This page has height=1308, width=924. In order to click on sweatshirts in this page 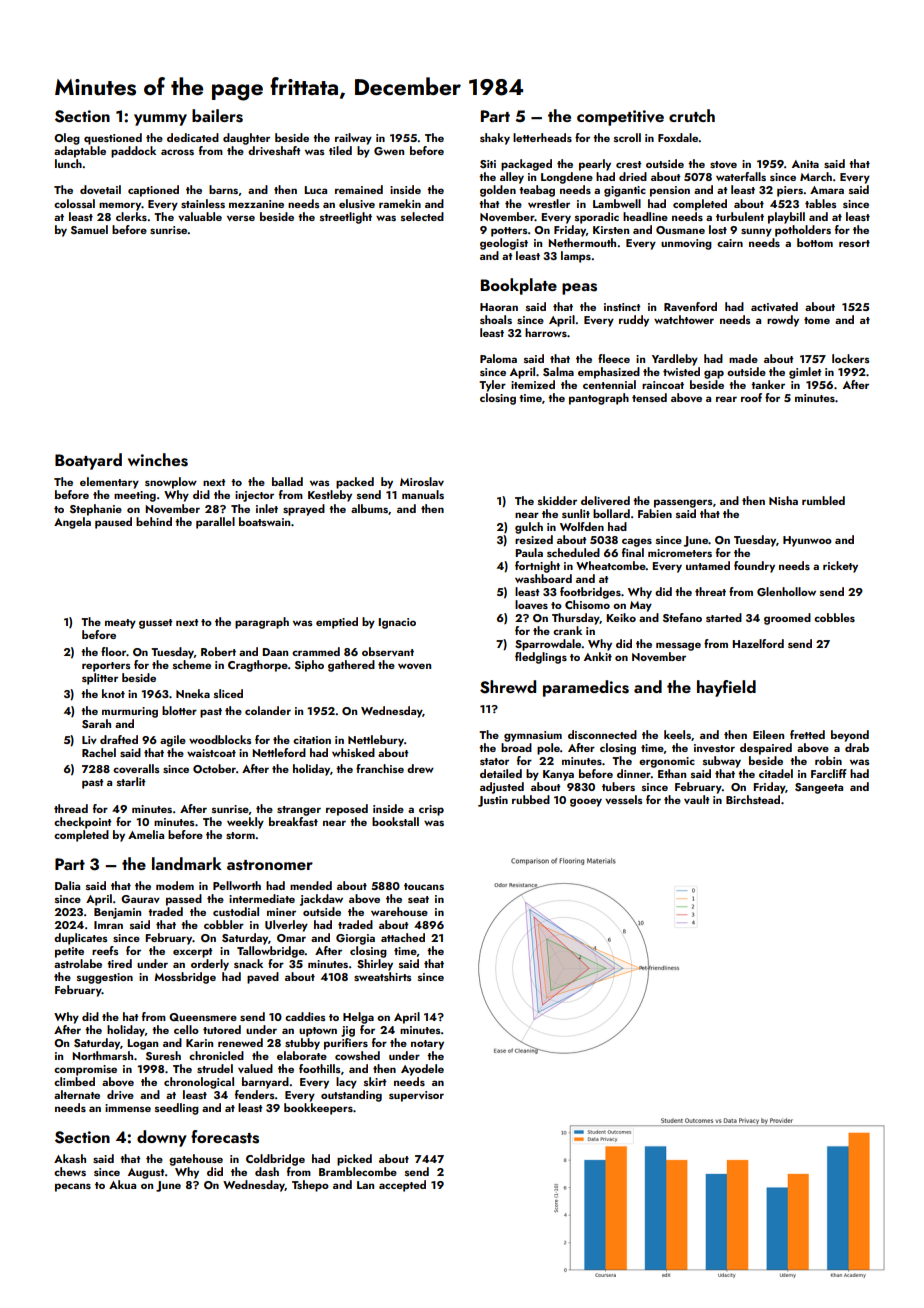, I will do `click(383, 976)`.
